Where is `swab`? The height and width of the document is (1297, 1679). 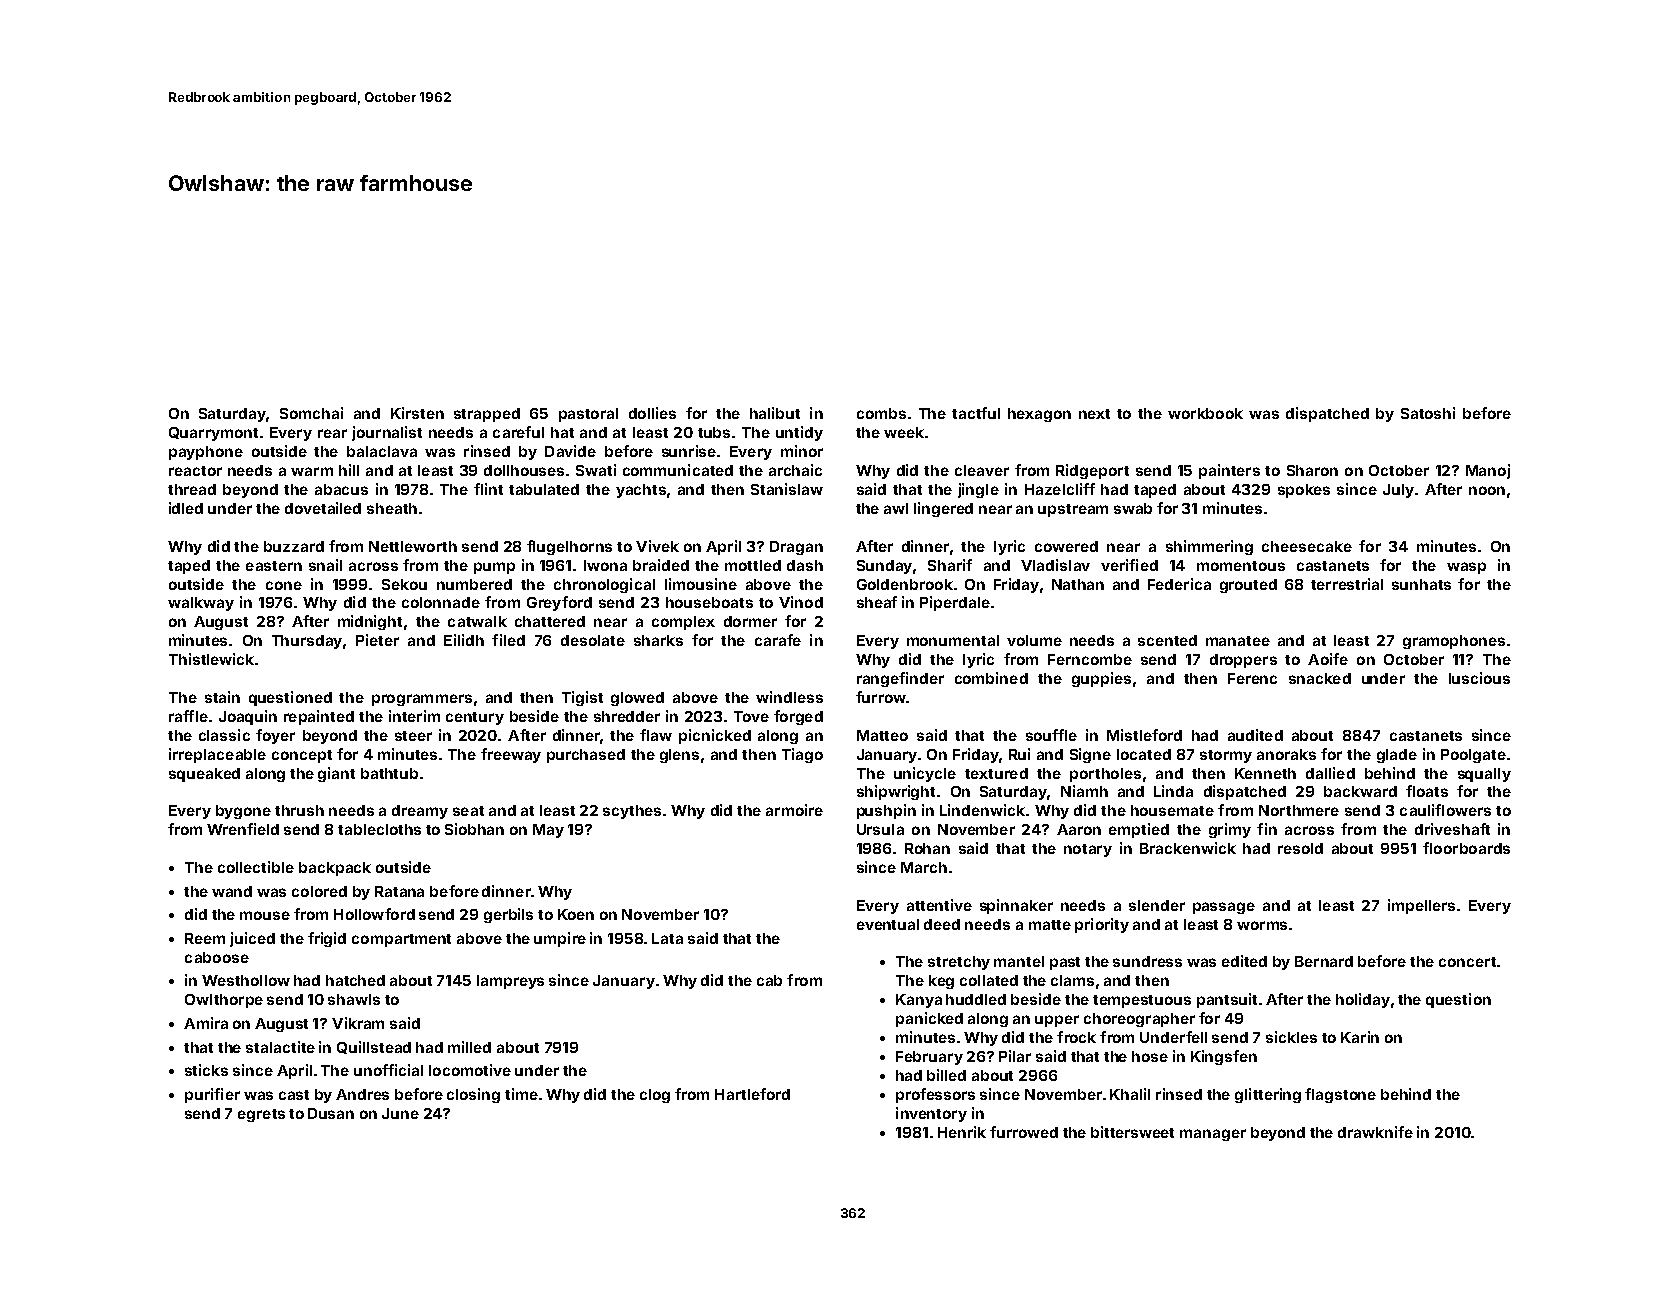
swab is located at coordinates (1133, 508).
